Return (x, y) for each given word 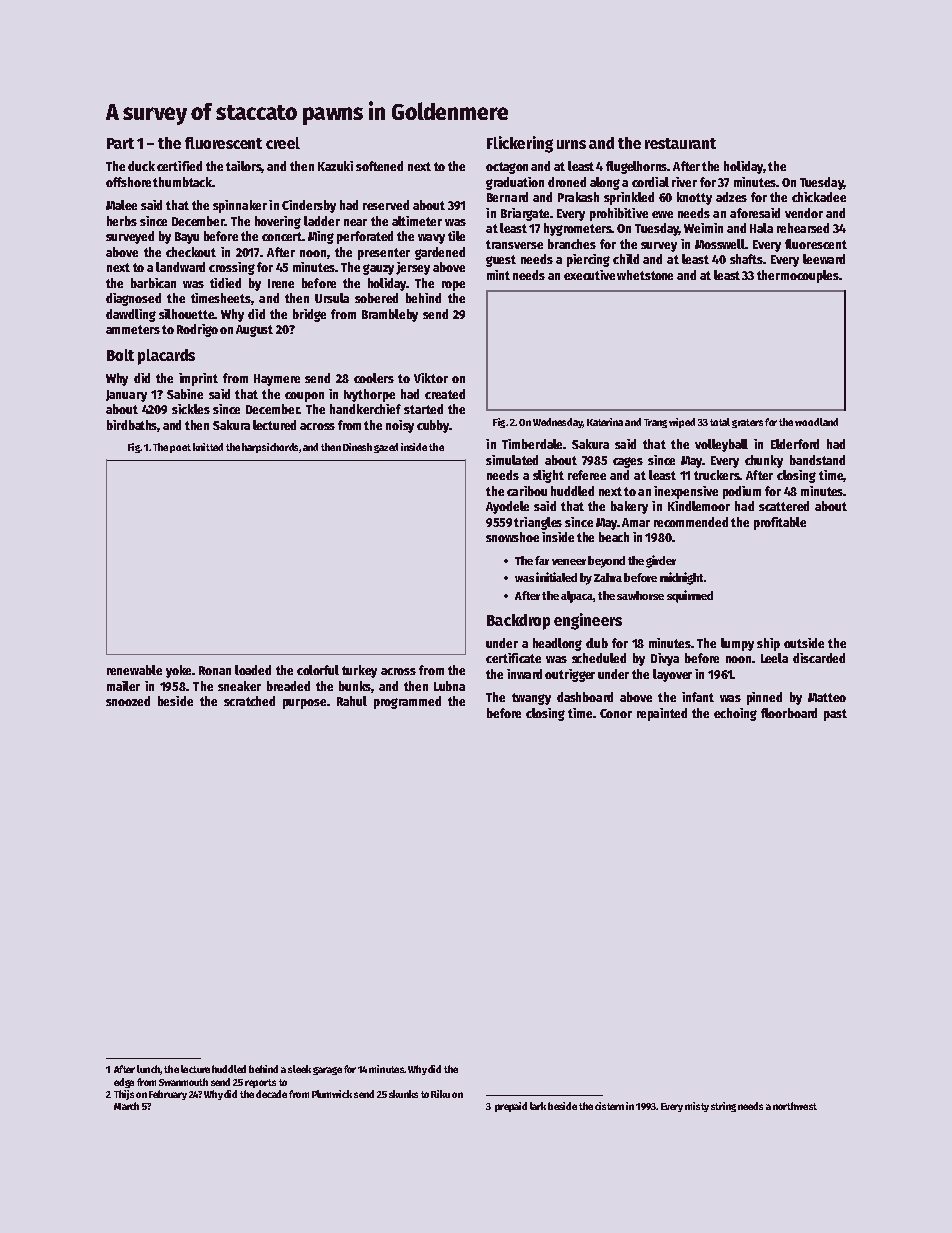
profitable (780, 523)
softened (379, 166)
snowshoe (512, 537)
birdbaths (132, 426)
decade (271, 1094)
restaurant (680, 143)
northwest (795, 1106)
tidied (225, 283)
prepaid (511, 1107)
